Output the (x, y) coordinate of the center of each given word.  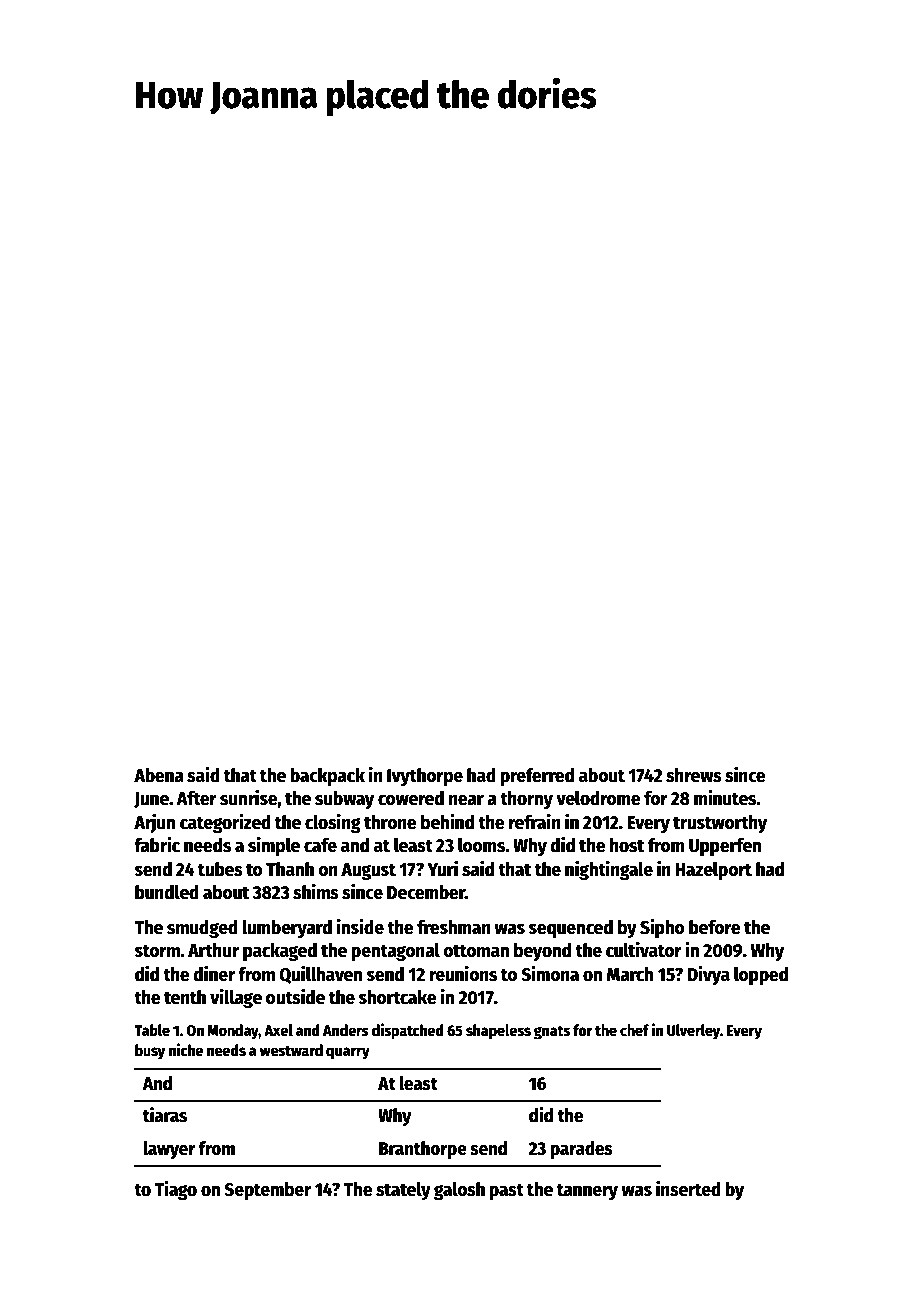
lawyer (169, 1150)
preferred (537, 777)
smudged (202, 929)
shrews (694, 775)
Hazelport (713, 871)
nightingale (609, 870)
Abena (159, 775)
